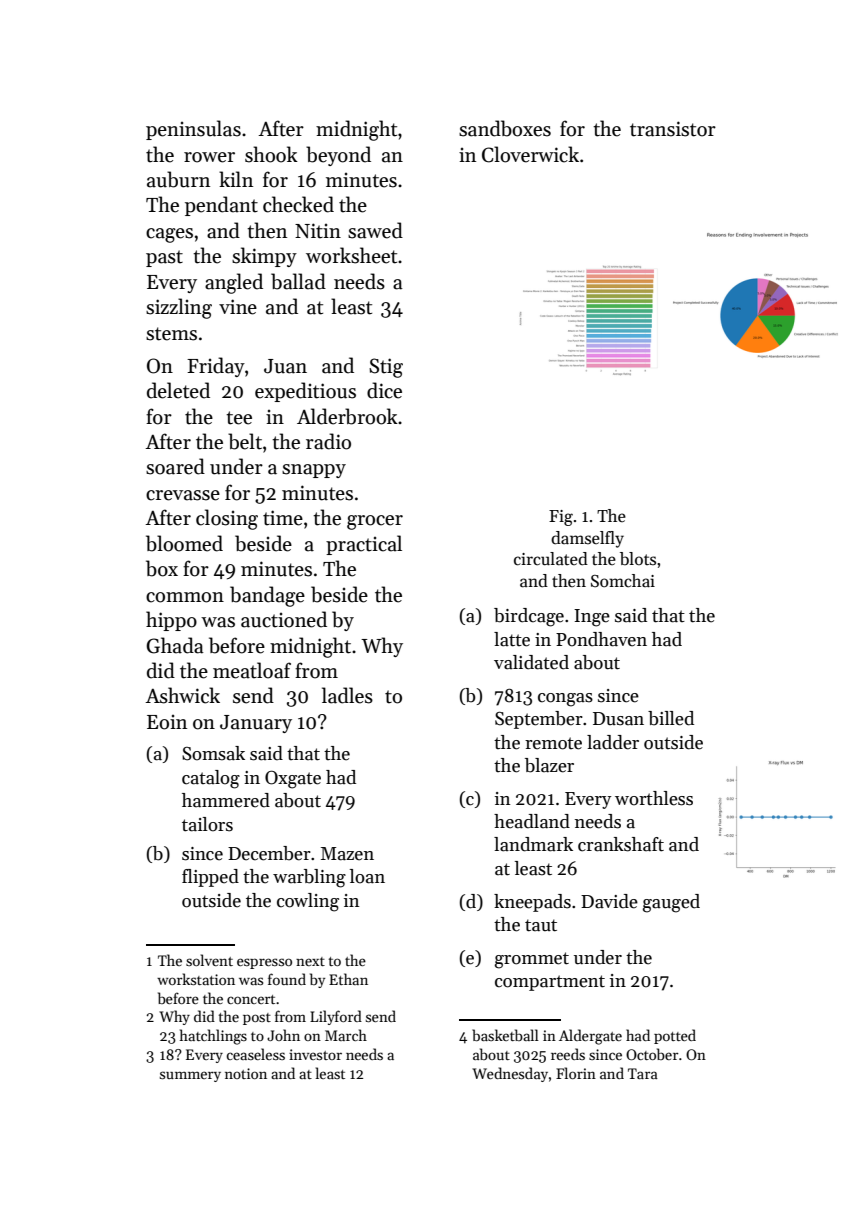  Describe the element at coordinates (193, 130) in the screenshot. I see `peninsulas` at that location.
